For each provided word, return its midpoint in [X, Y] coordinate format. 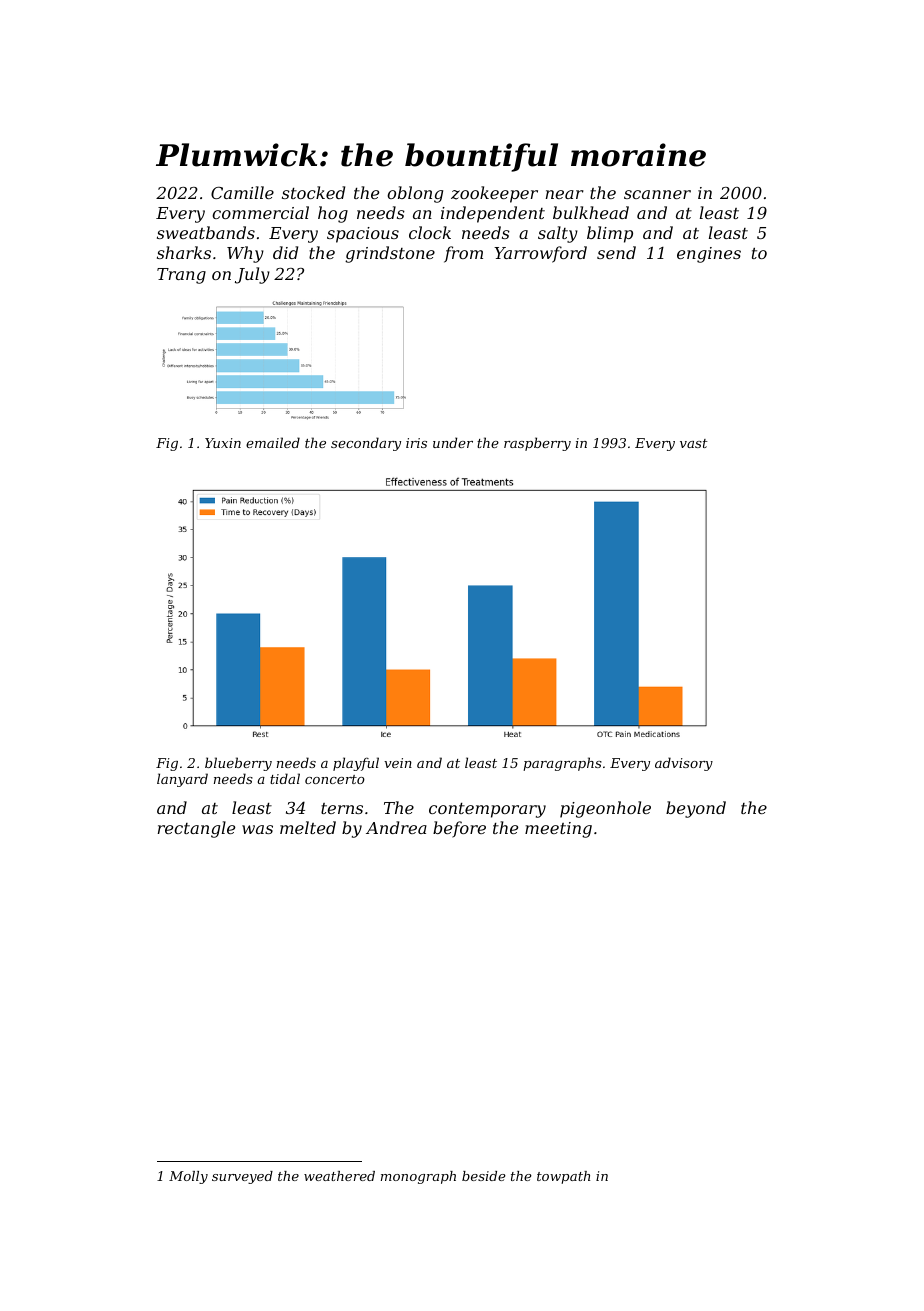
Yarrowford [540, 254]
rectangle [196, 829]
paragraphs [562, 764]
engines [709, 255]
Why [245, 254]
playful [356, 764]
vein [398, 763]
